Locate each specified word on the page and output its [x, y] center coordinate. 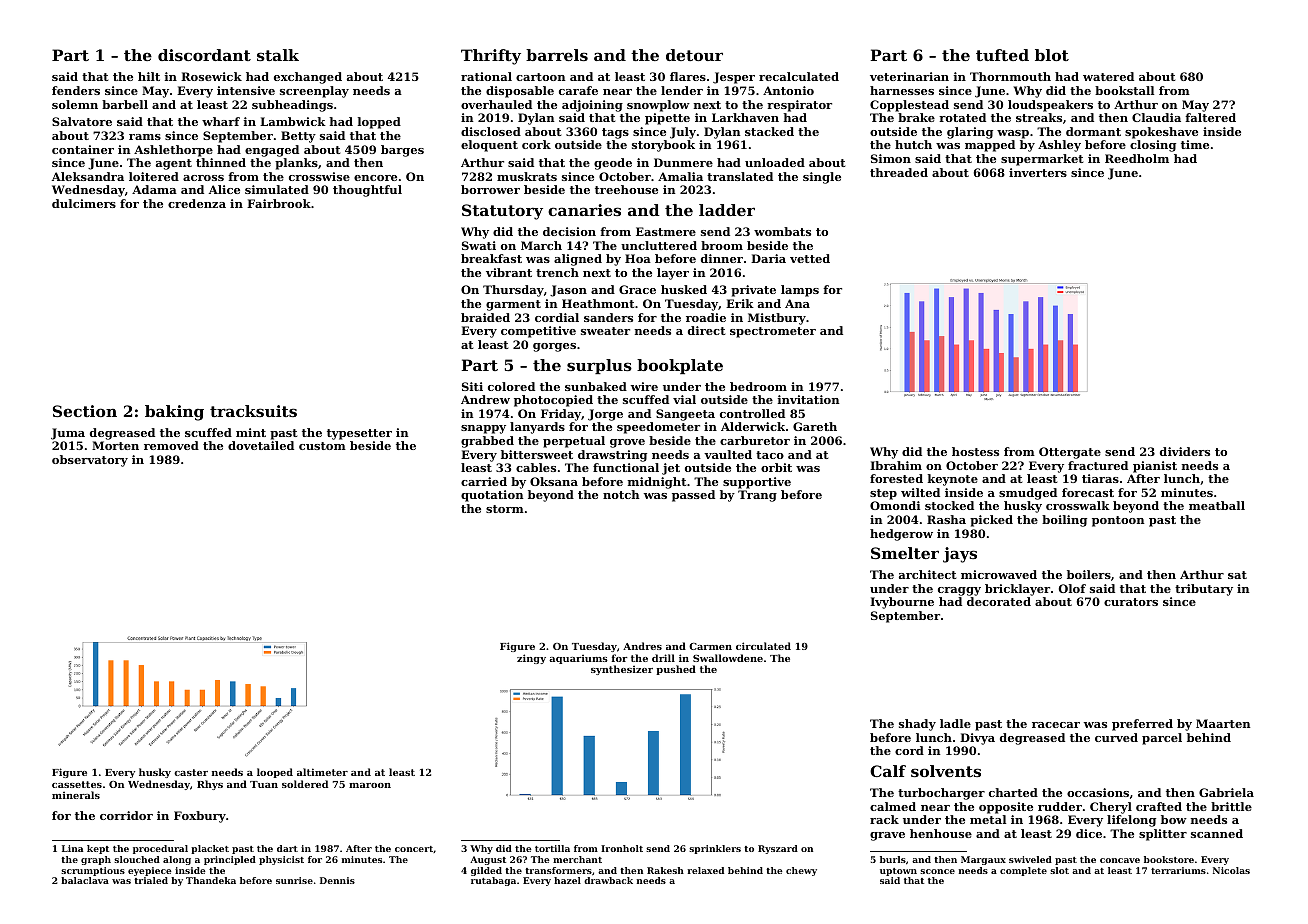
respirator [799, 106]
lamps [800, 291]
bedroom [758, 386]
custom [322, 446]
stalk [278, 55]
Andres [642, 646]
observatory [90, 461]
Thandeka [211, 880]
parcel [1162, 739]
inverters [1038, 172]
